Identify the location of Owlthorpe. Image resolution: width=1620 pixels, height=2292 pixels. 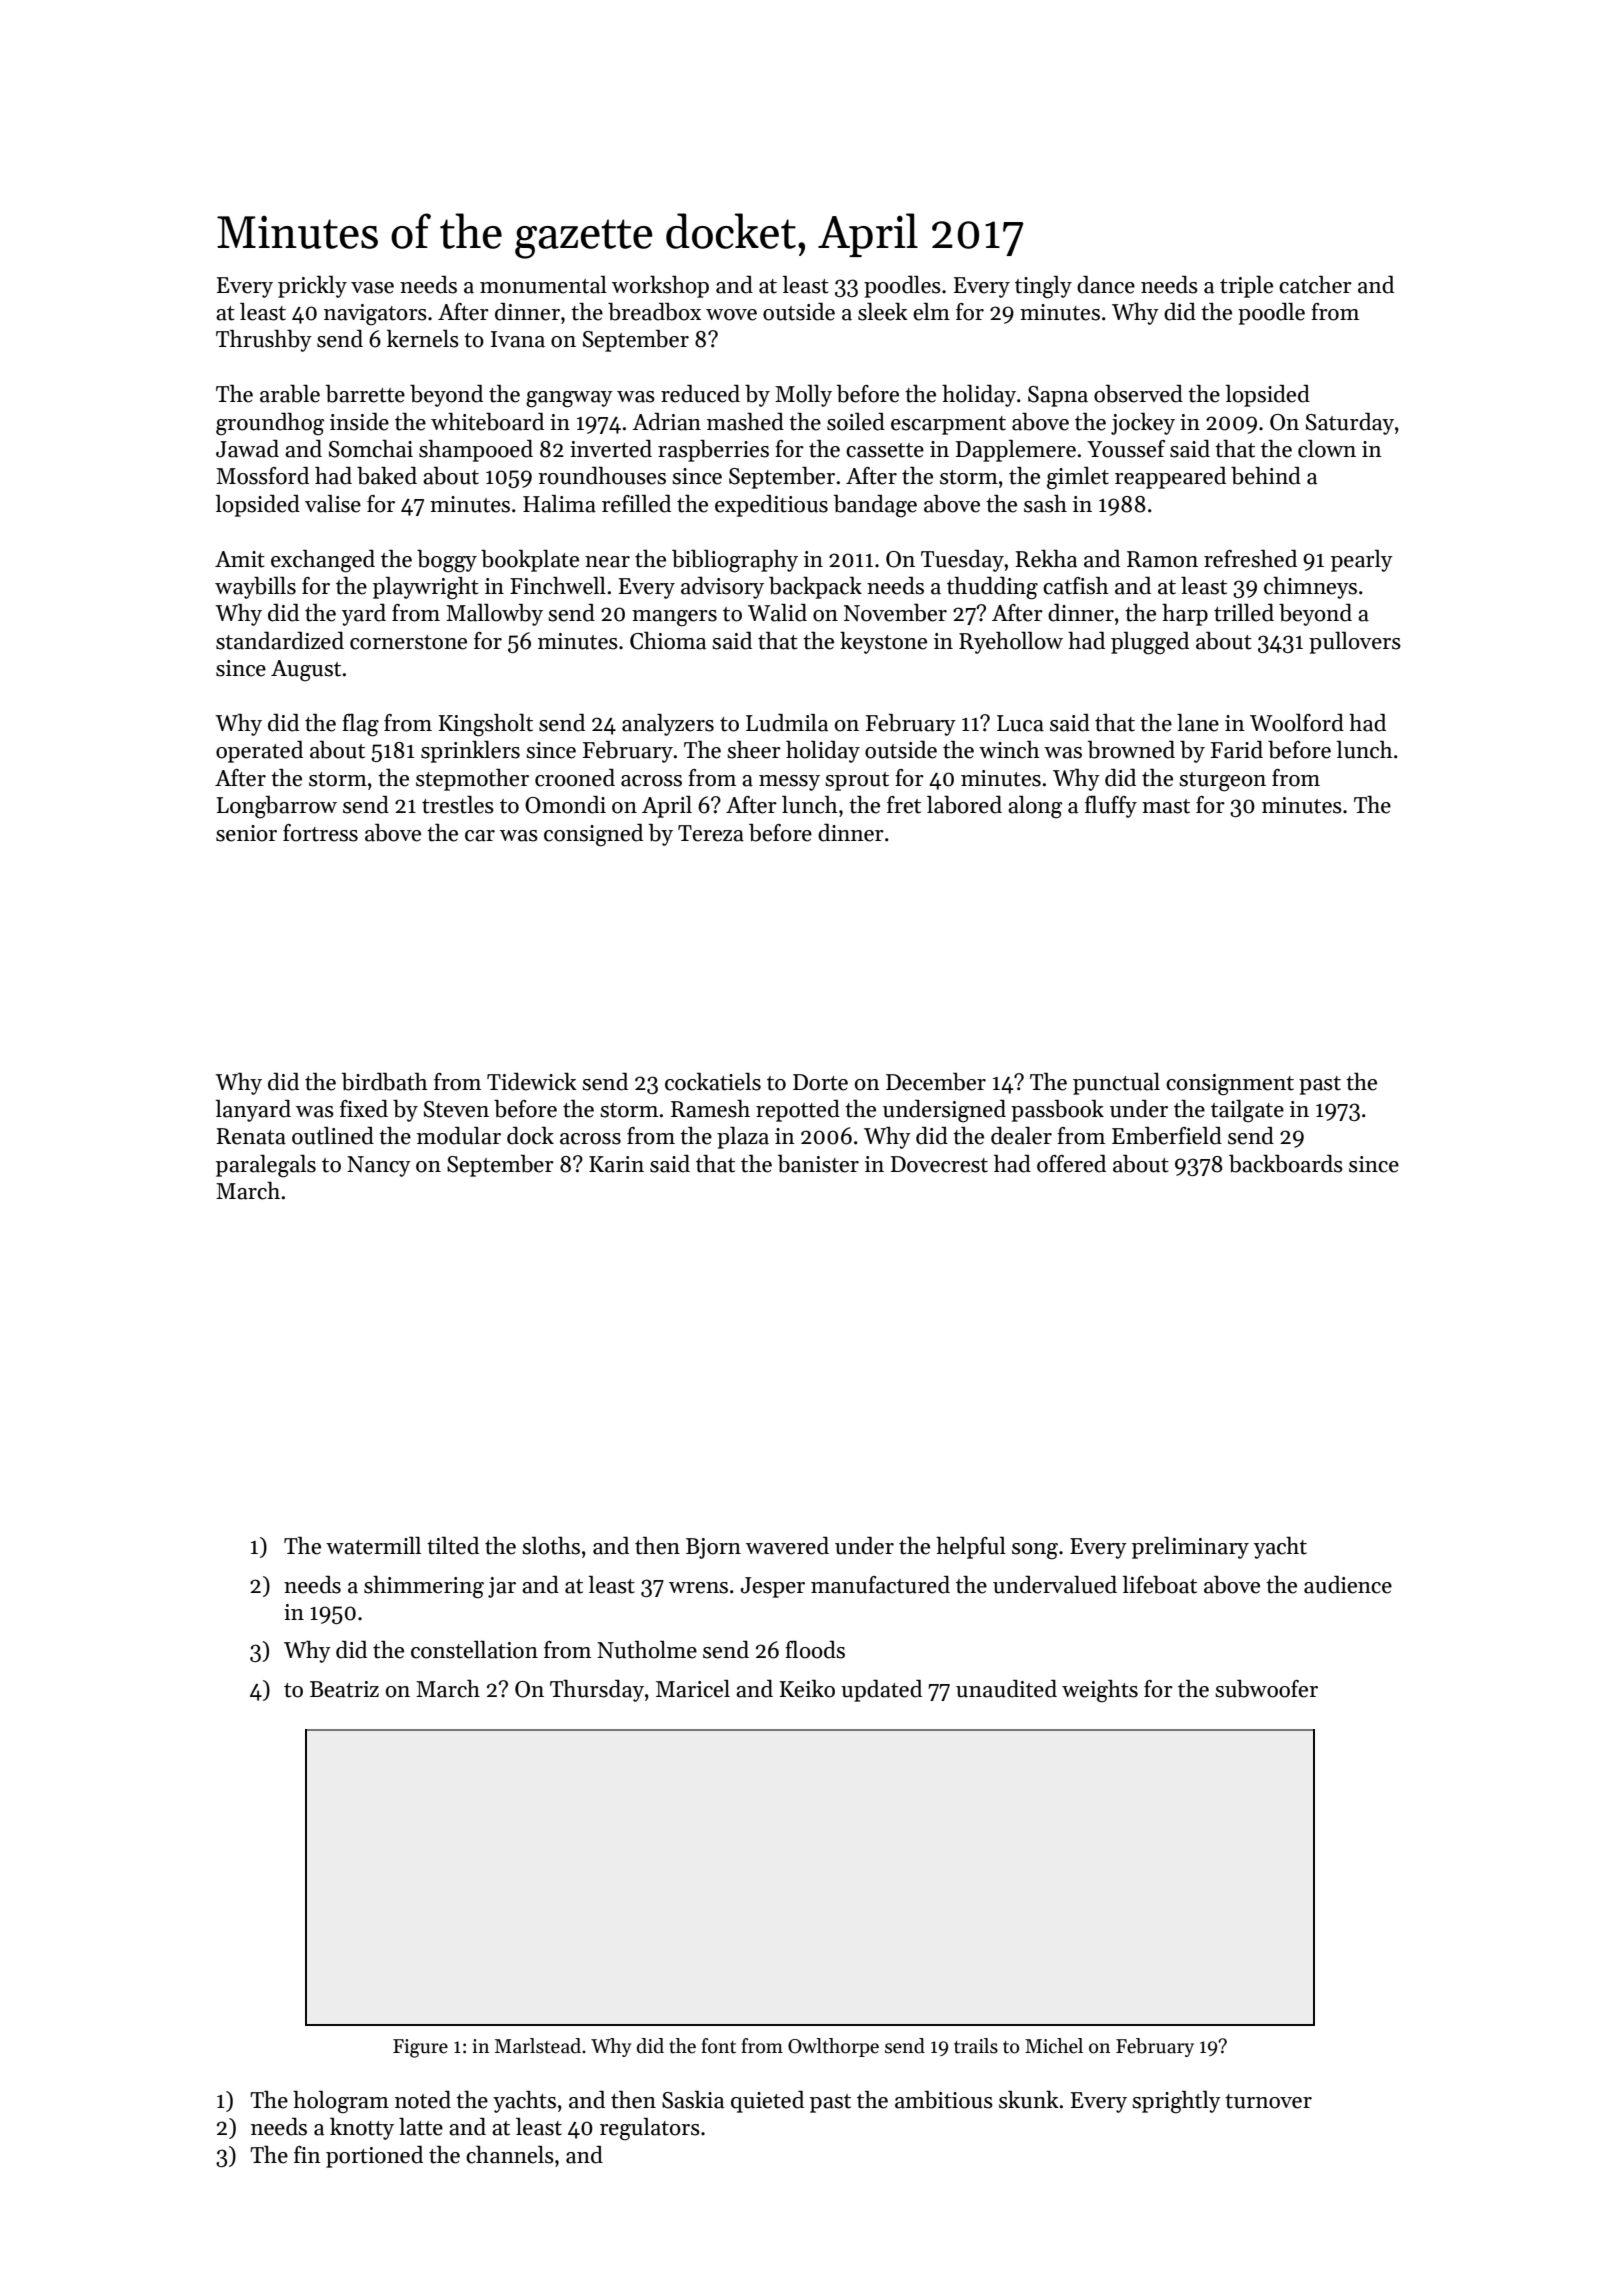
(833, 2047).
